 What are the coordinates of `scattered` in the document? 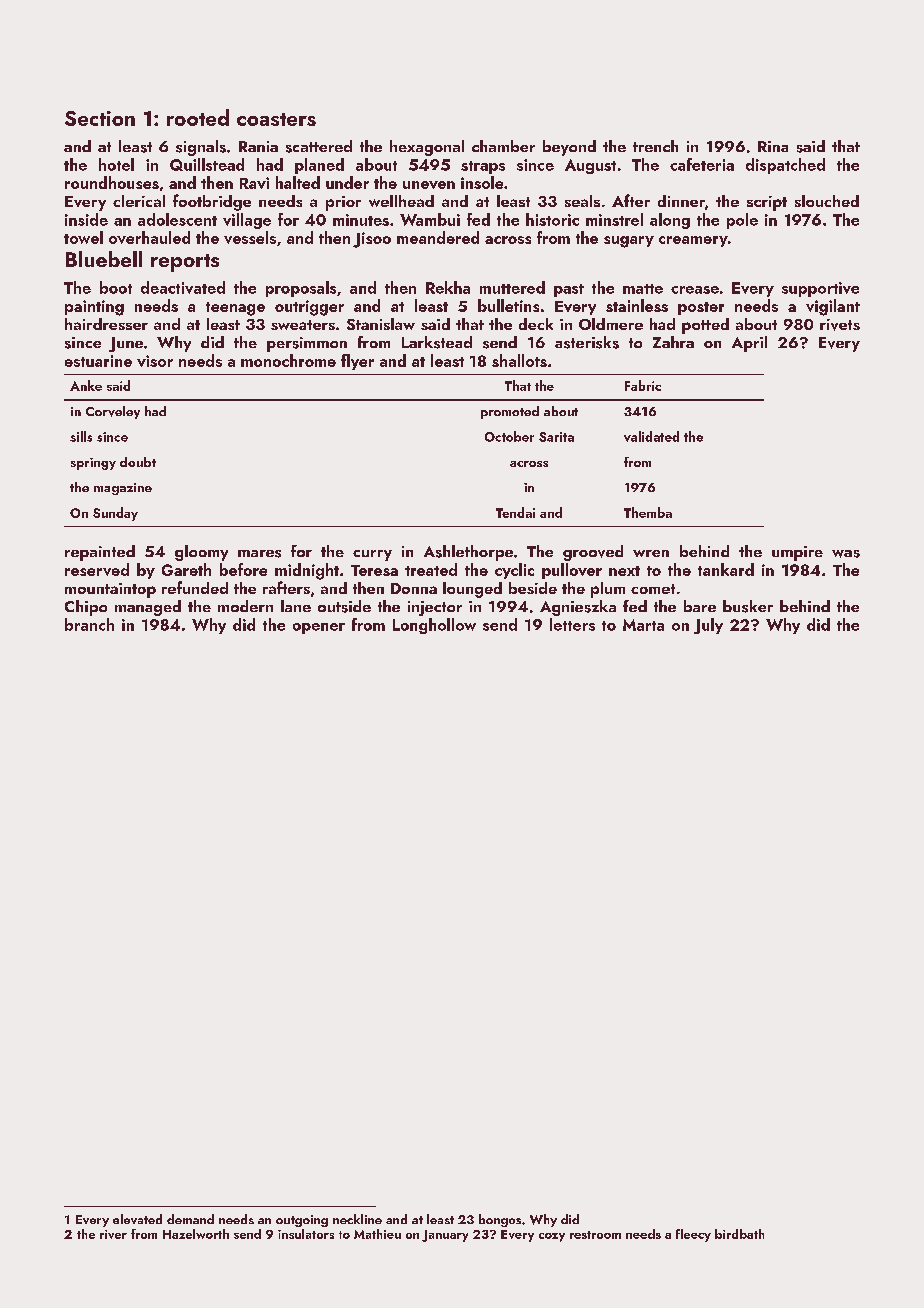 It's located at (319, 146).
